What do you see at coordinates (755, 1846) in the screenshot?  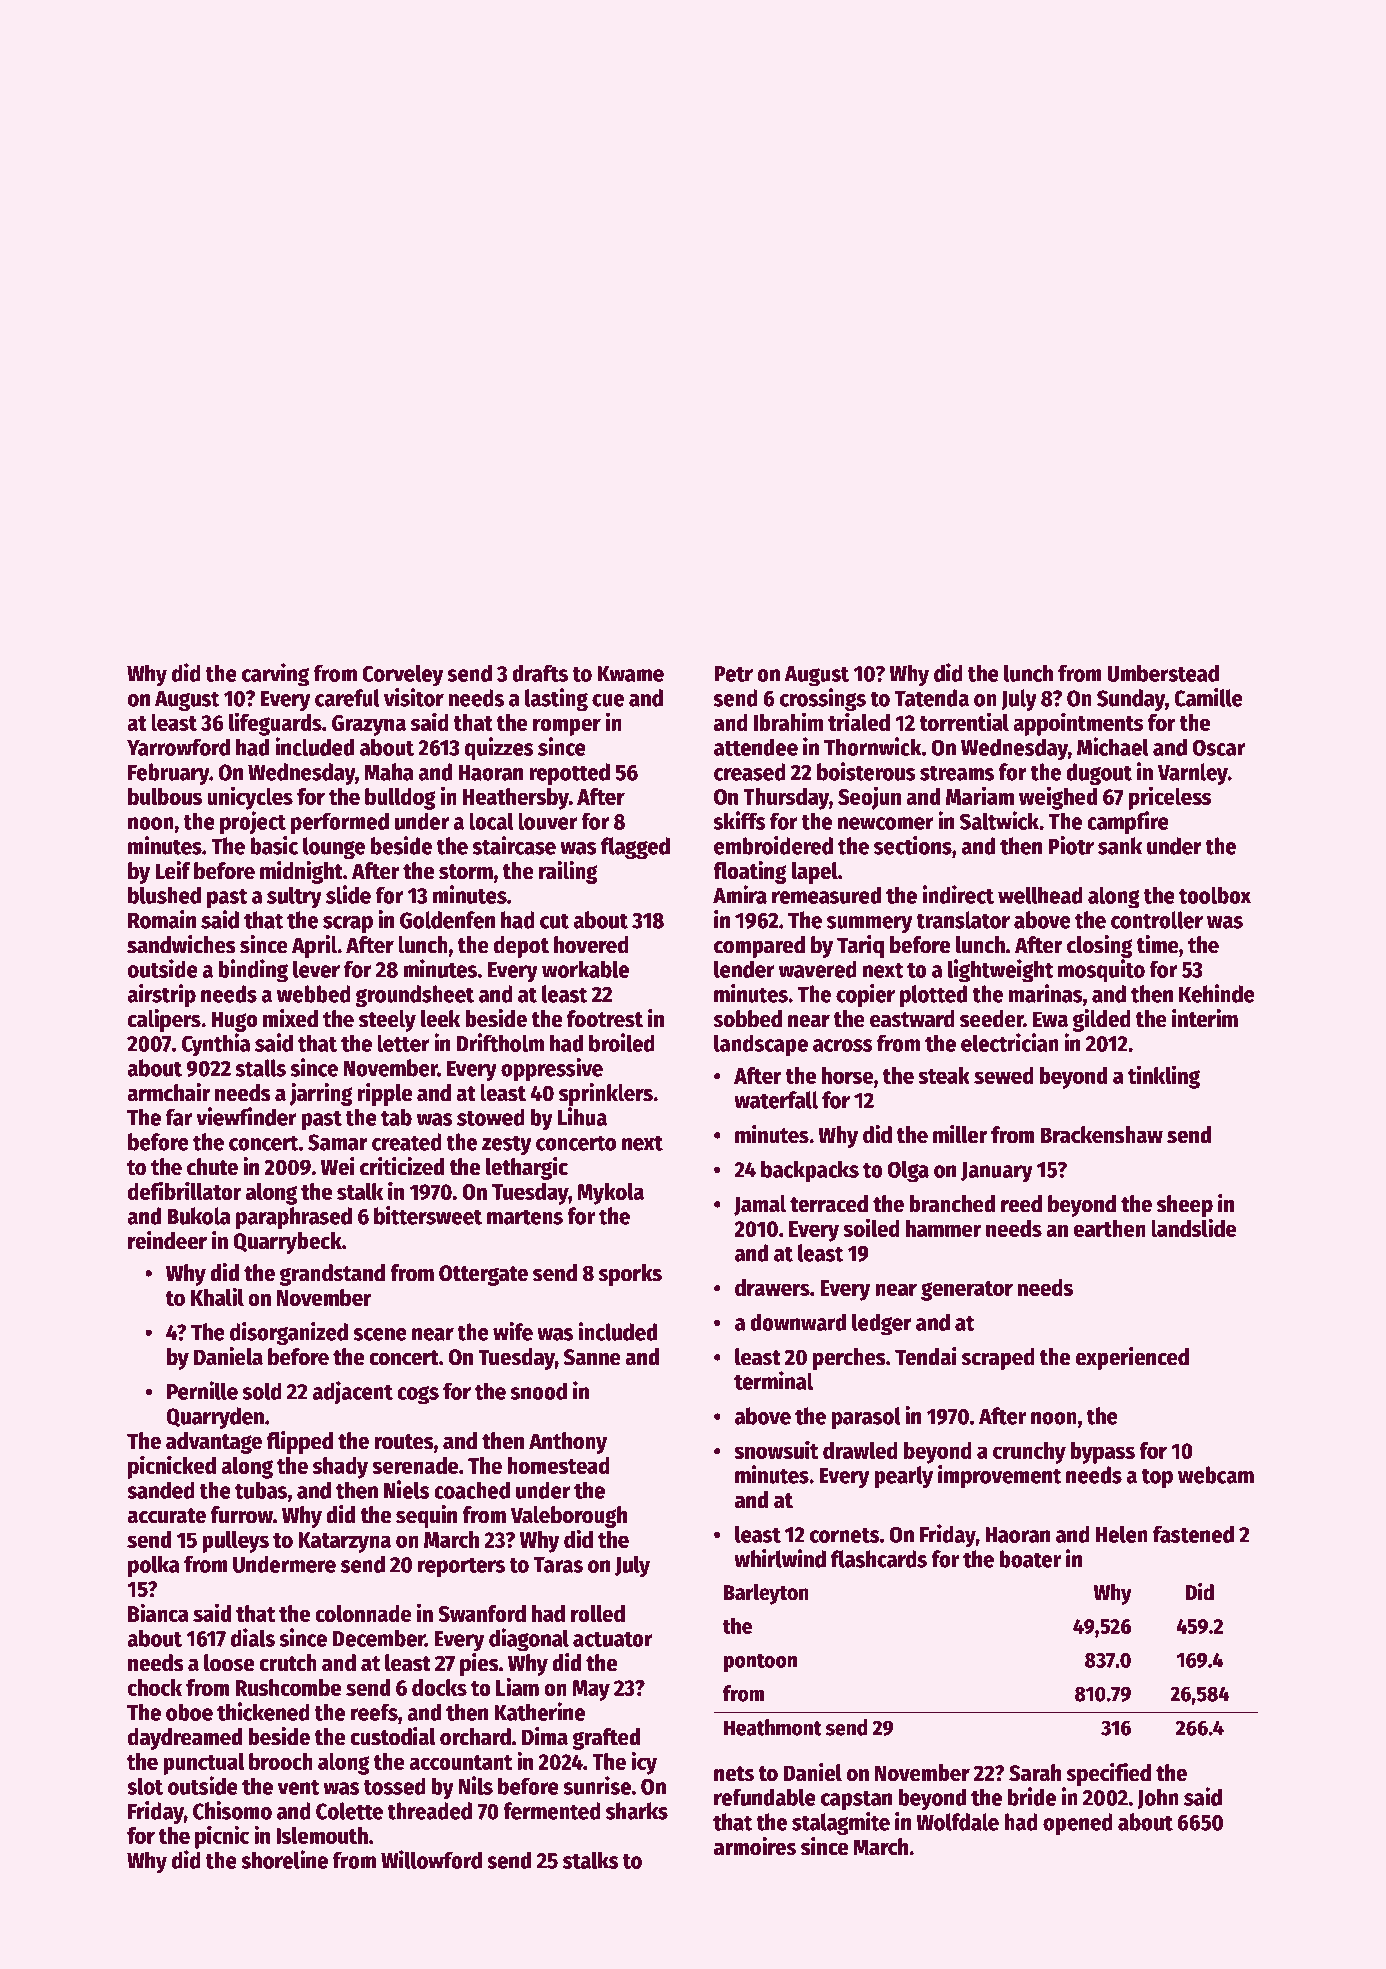 I see `armoires` at bounding box center [755, 1846].
